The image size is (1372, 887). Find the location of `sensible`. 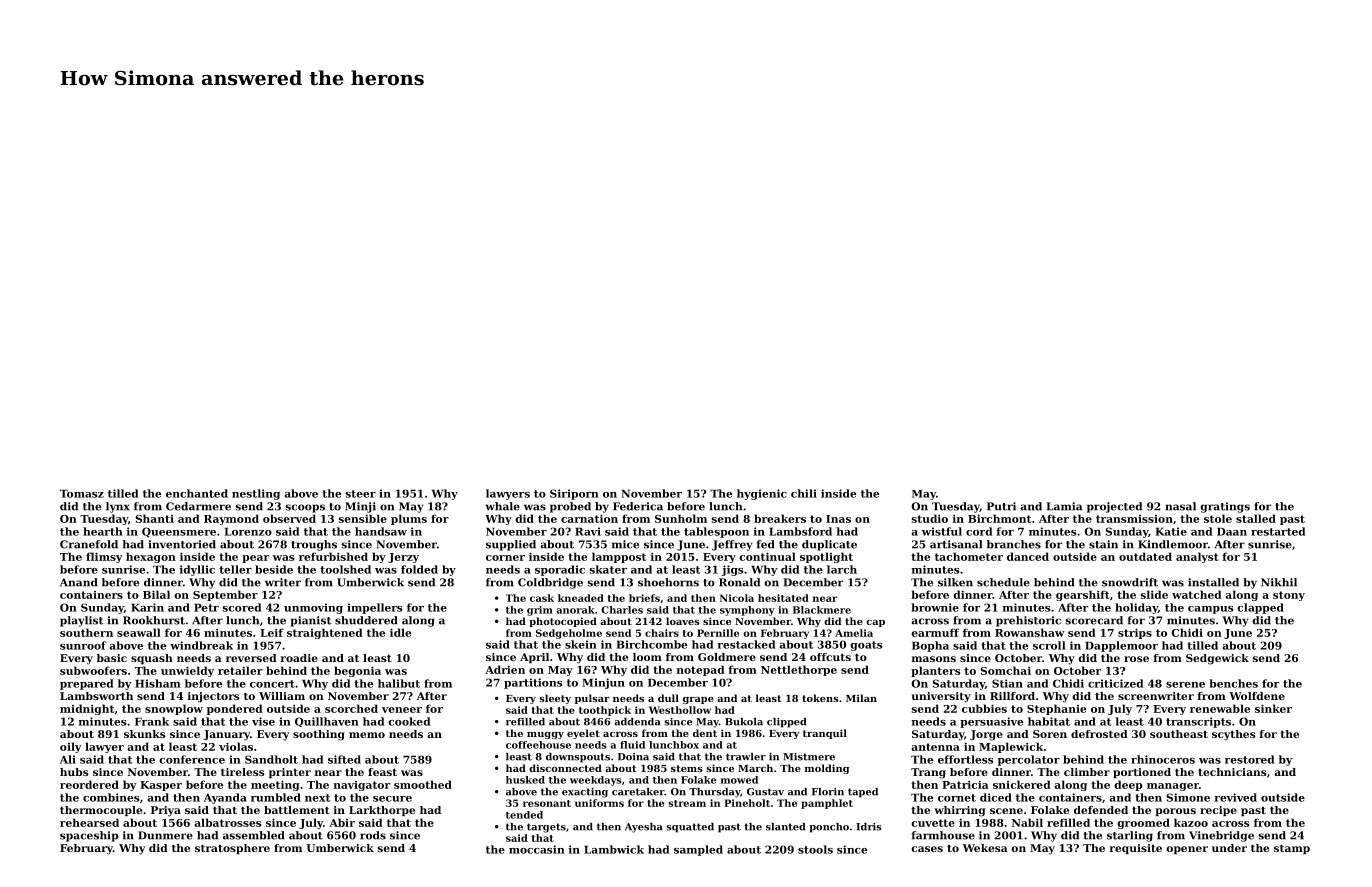

sensible is located at coordinates (363, 518).
